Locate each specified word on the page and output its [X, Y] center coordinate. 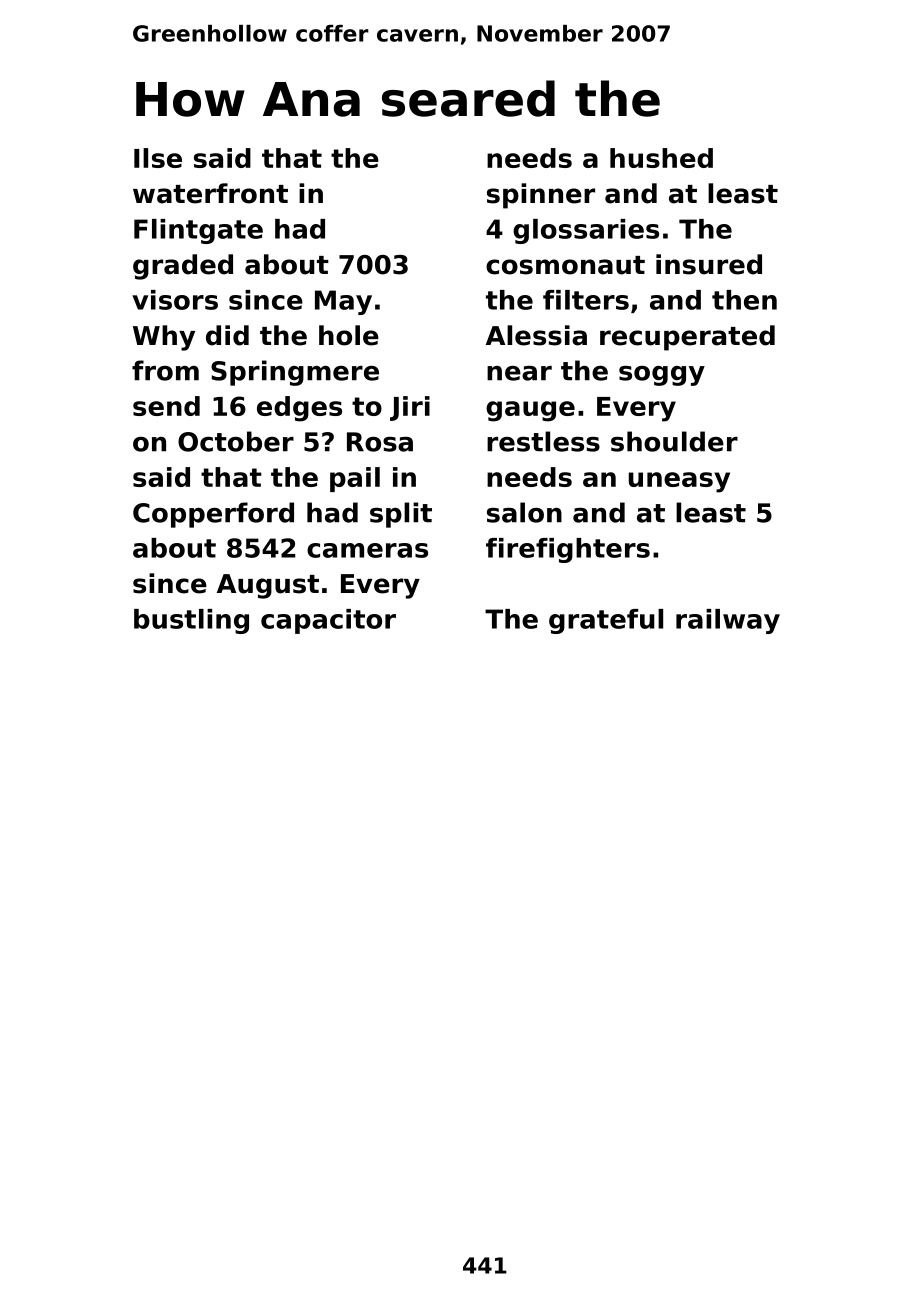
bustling [191, 621]
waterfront [210, 193]
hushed [661, 158]
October [236, 441]
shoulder [674, 441]
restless [543, 441]
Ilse [158, 158]
